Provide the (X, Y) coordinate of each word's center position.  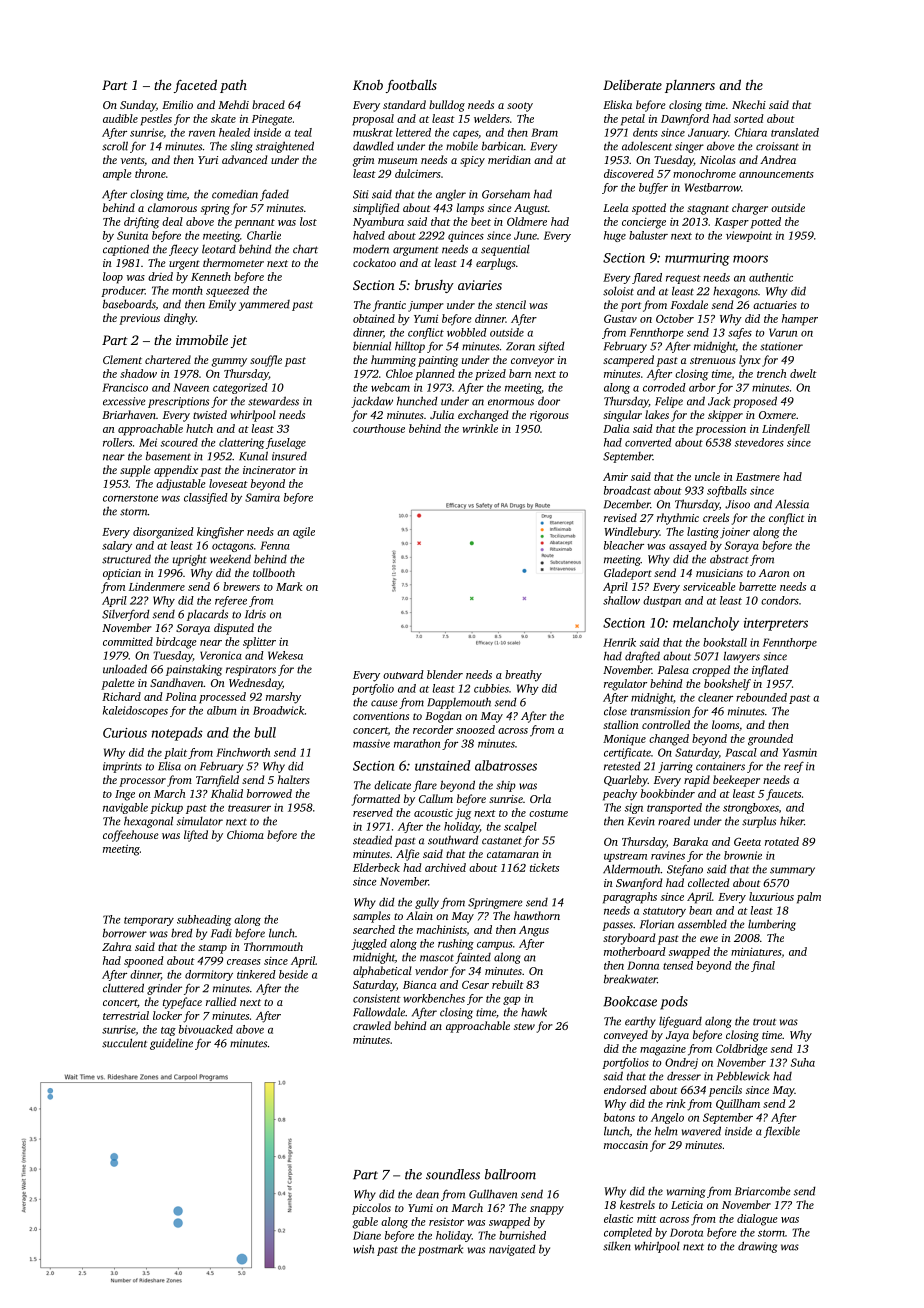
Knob (368, 85)
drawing (757, 1247)
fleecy (183, 250)
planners (690, 86)
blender (445, 674)
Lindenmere (157, 586)
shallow (621, 600)
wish (363, 1249)
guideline (171, 1044)
